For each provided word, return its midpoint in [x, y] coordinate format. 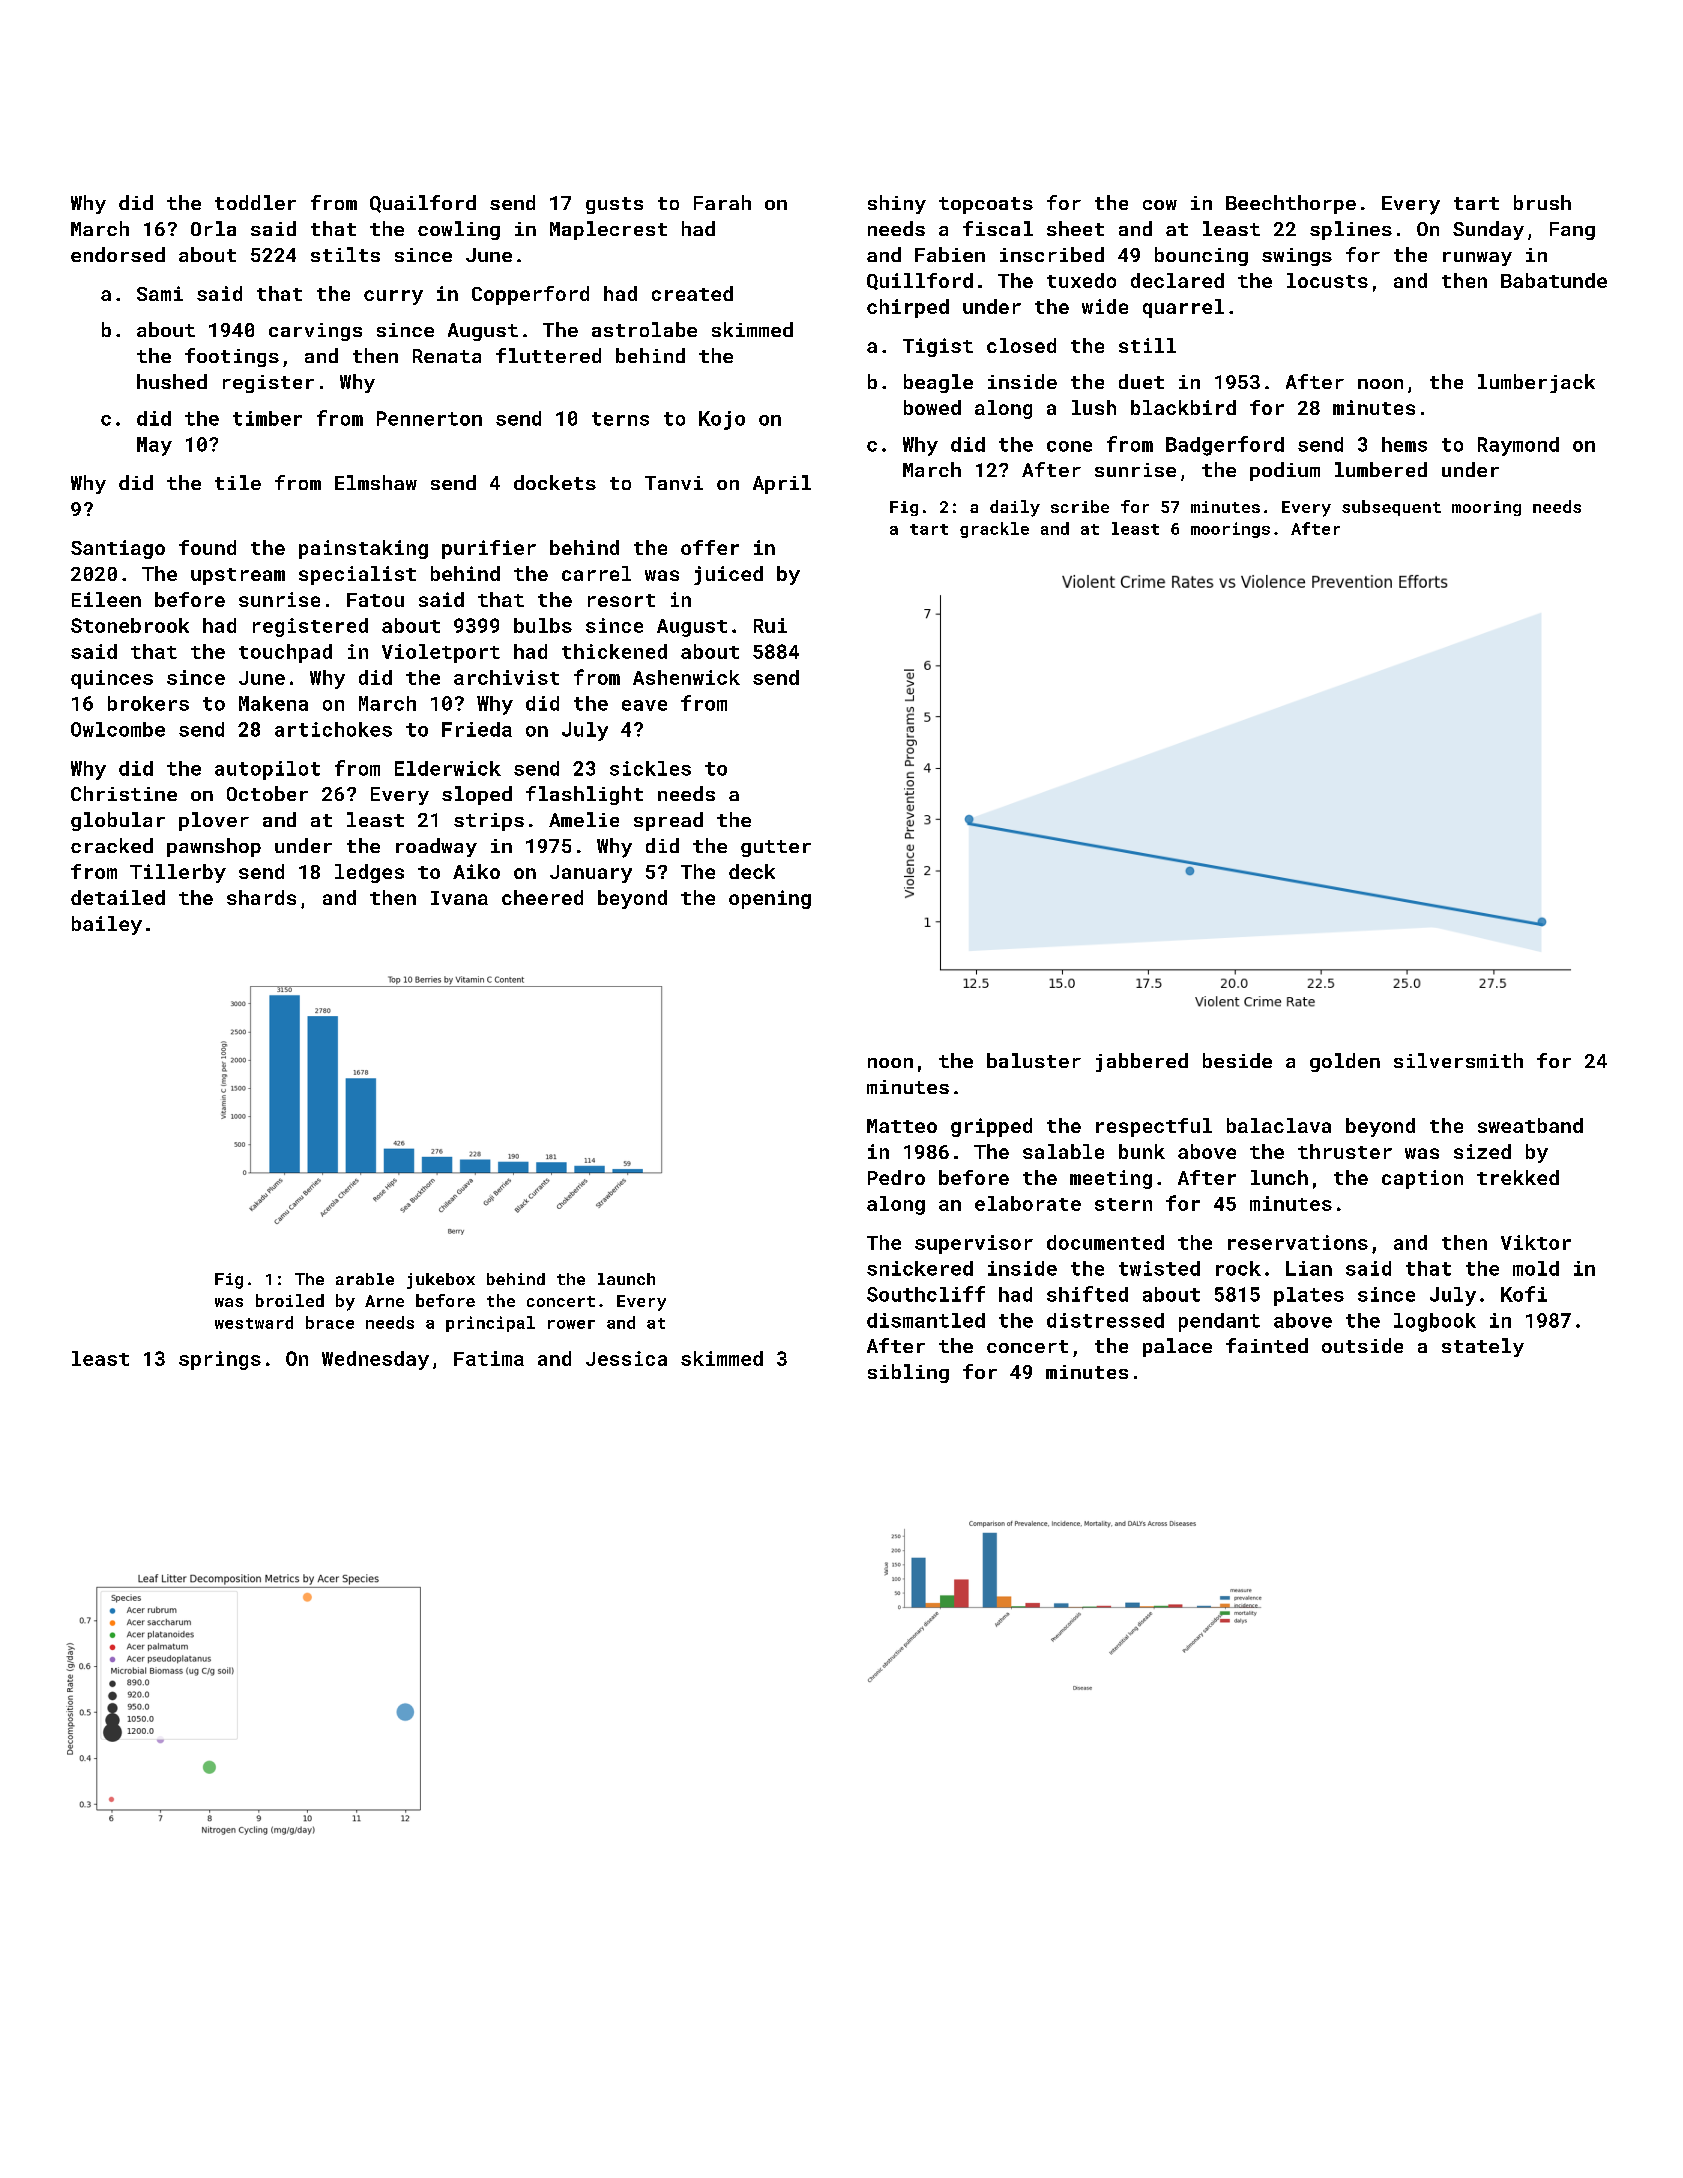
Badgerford [1225, 446]
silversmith [1458, 1060]
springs [220, 1360]
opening [770, 899]
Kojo [722, 420]
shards [261, 897]
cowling [459, 230]
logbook [1435, 1322]
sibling [908, 1373]
